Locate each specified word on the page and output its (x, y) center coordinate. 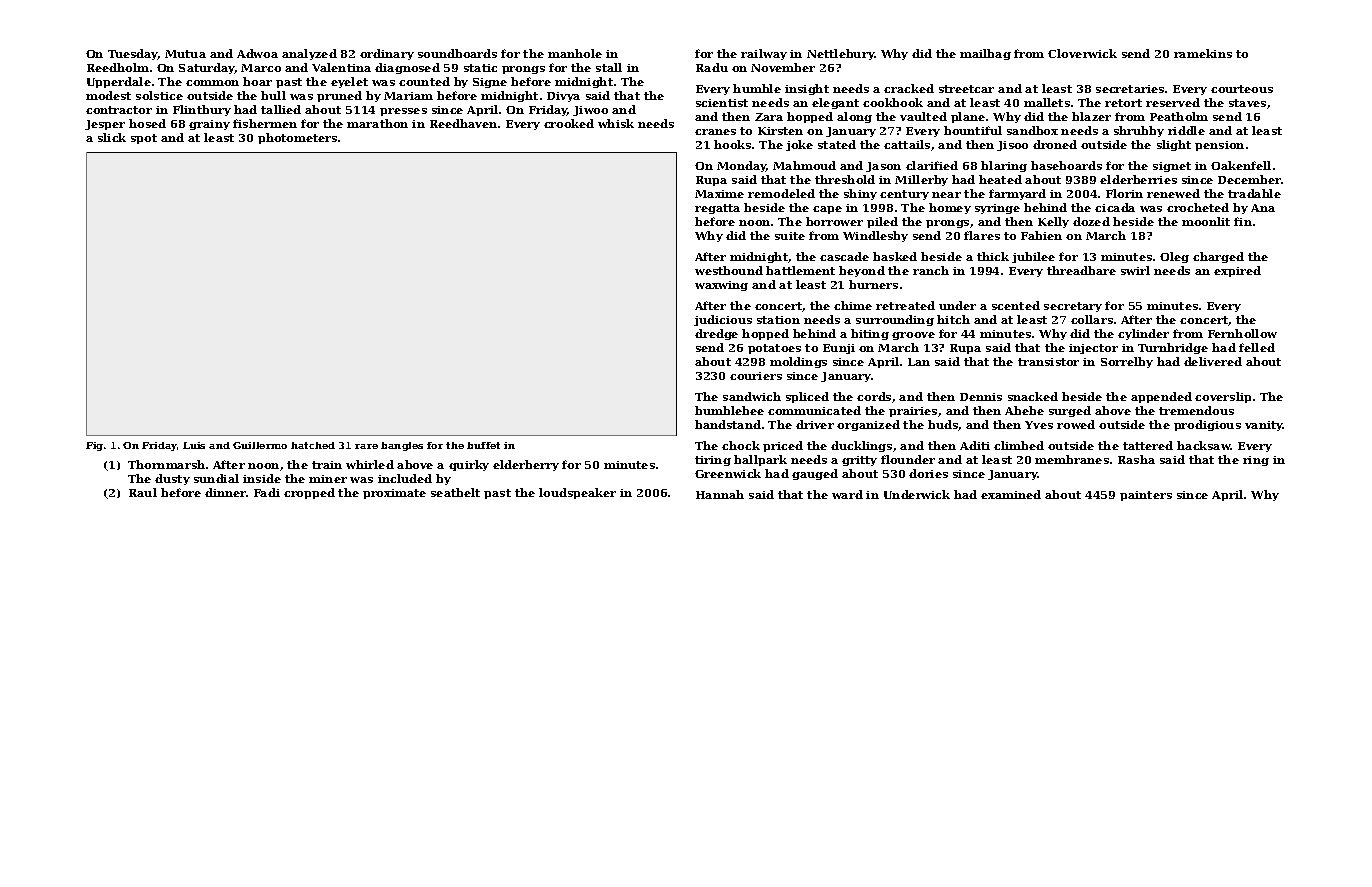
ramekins (1203, 53)
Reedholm (118, 67)
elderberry (526, 465)
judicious (723, 320)
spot (144, 139)
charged (1218, 257)
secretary (1073, 307)
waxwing (721, 286)
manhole (575, 53)
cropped (309, 493)
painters (1146, 496)
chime (853, 305)
